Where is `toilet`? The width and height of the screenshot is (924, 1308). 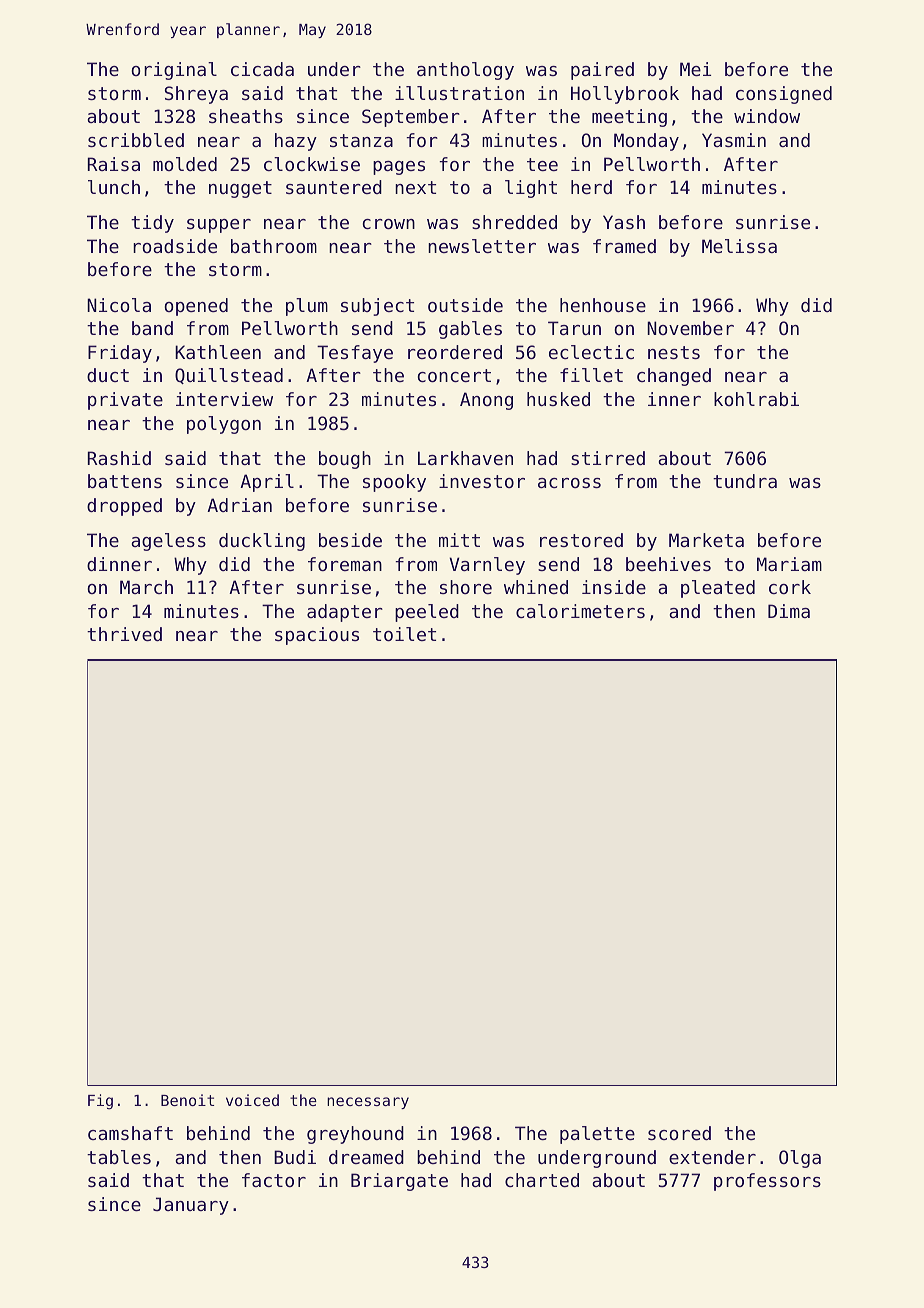 toilet is located at coordinates (404, 634).
